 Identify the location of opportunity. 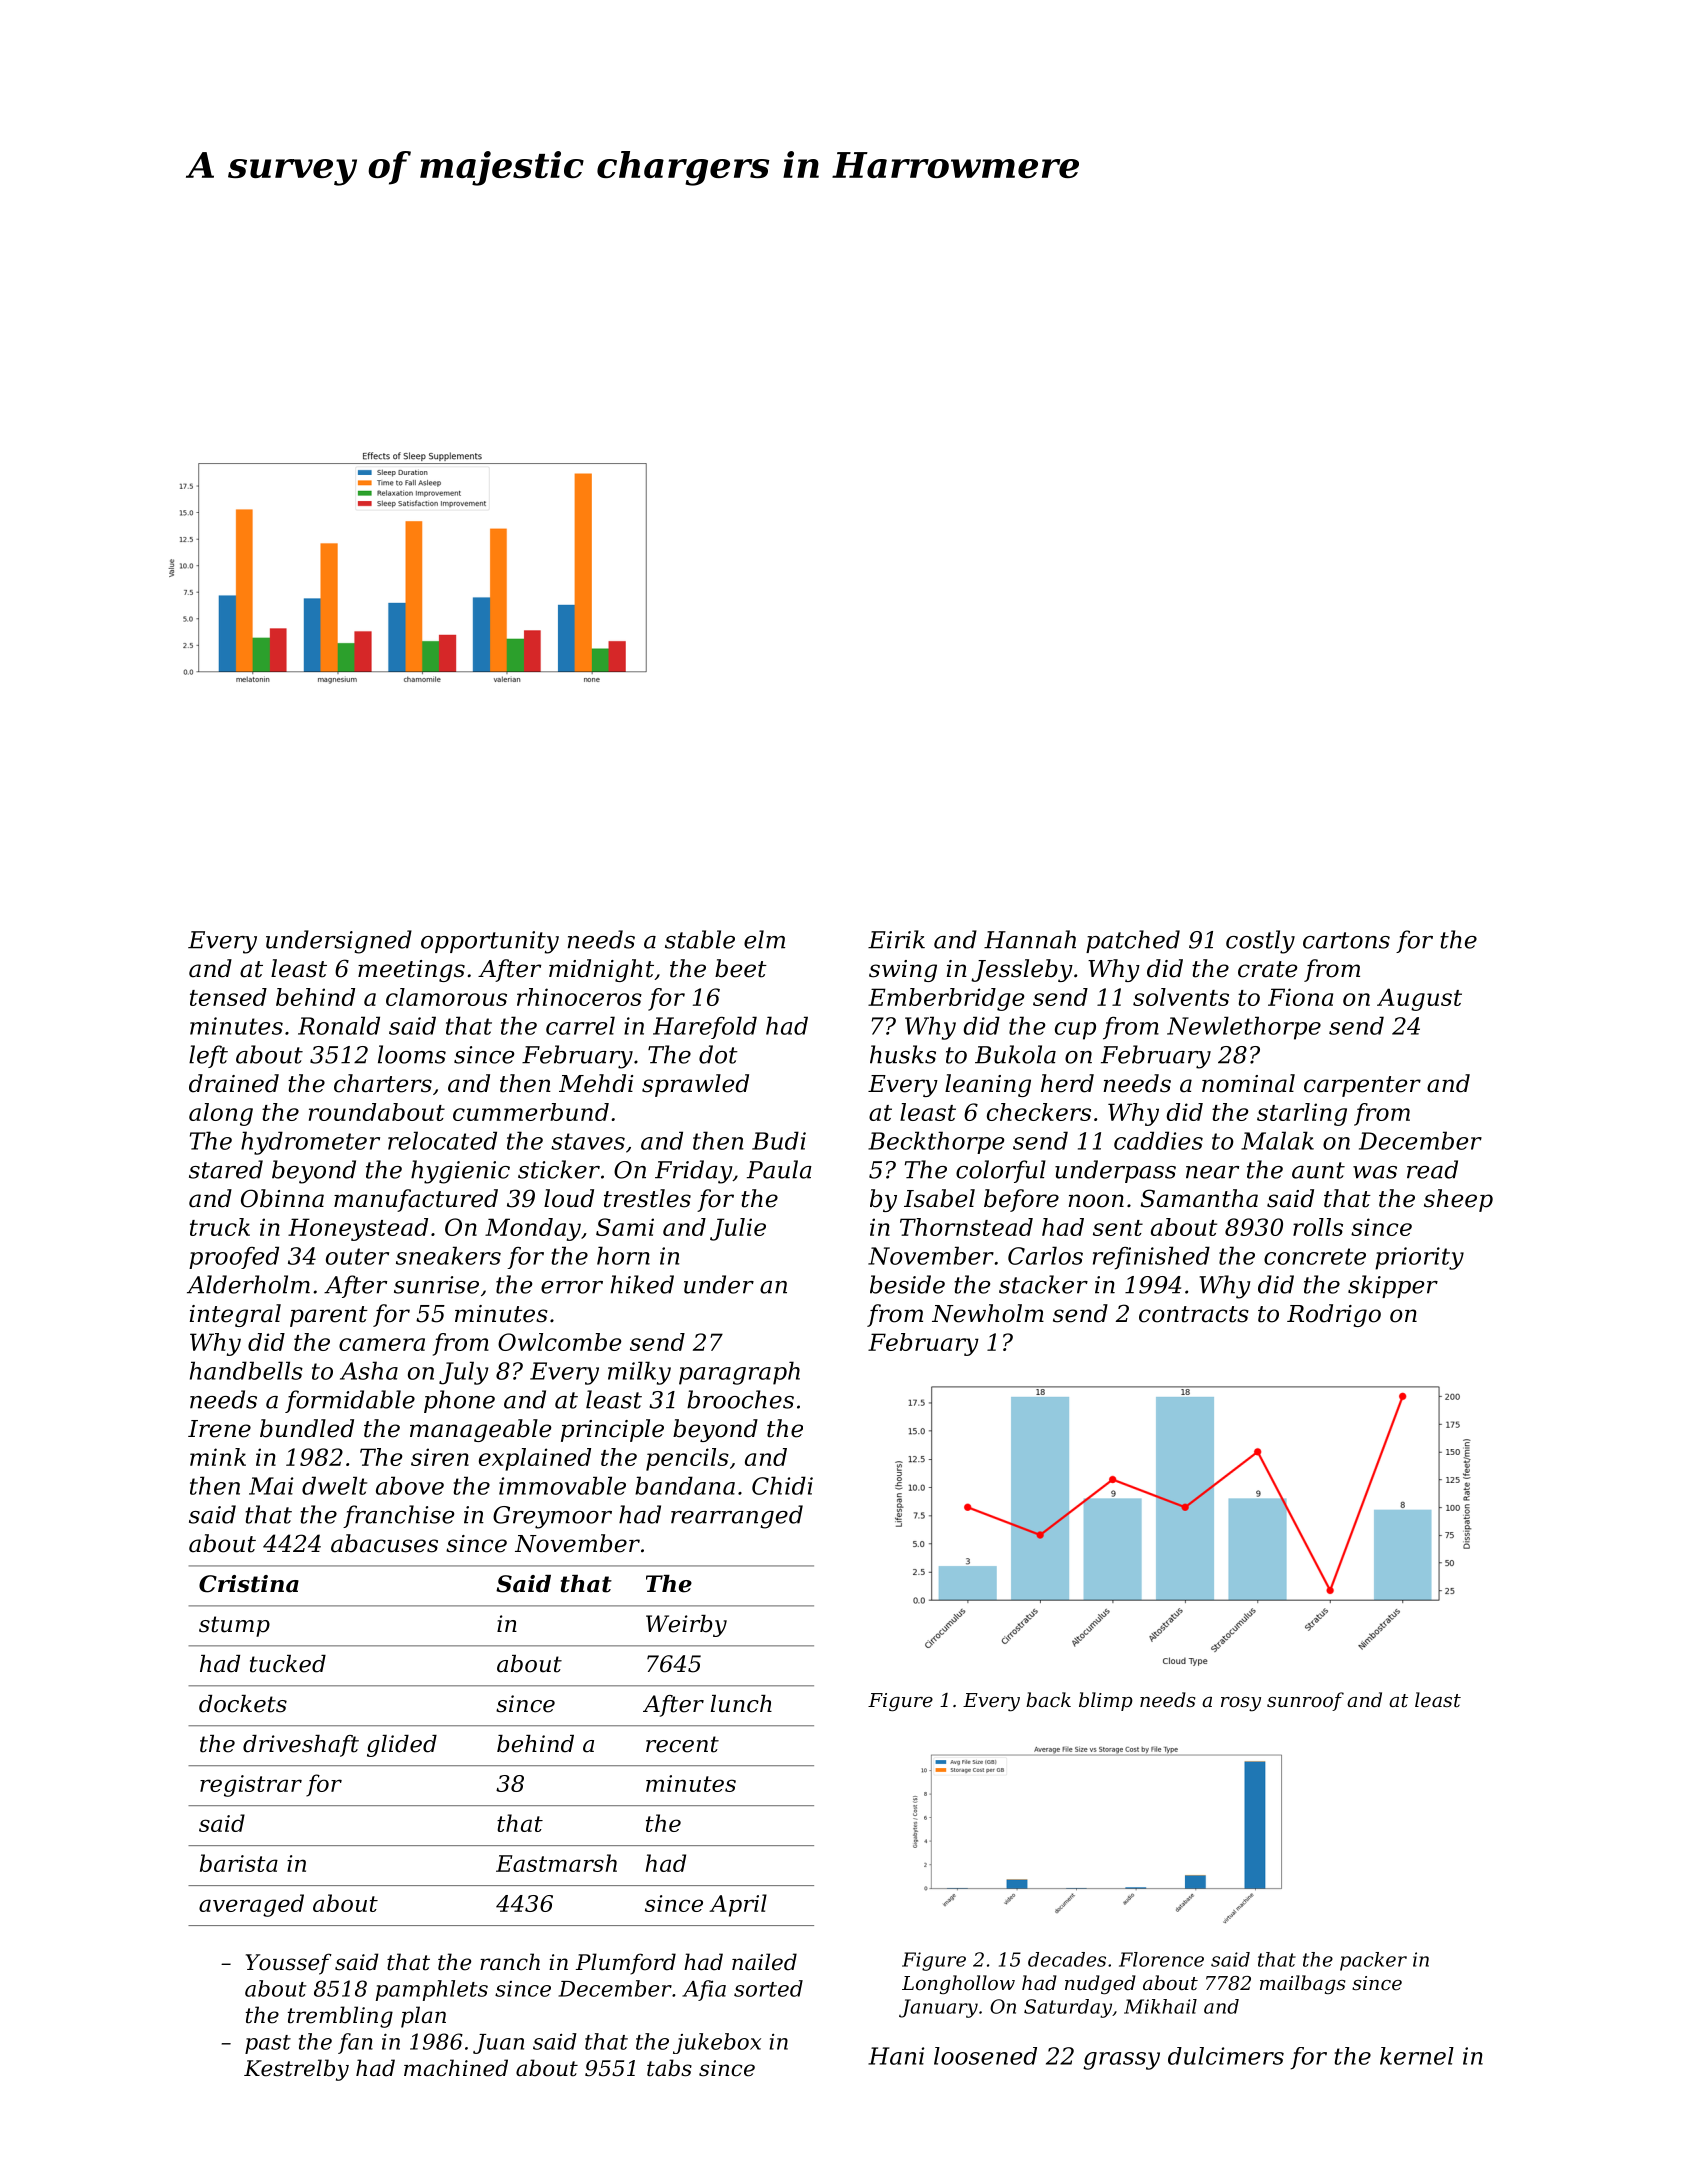
(490, 942).
